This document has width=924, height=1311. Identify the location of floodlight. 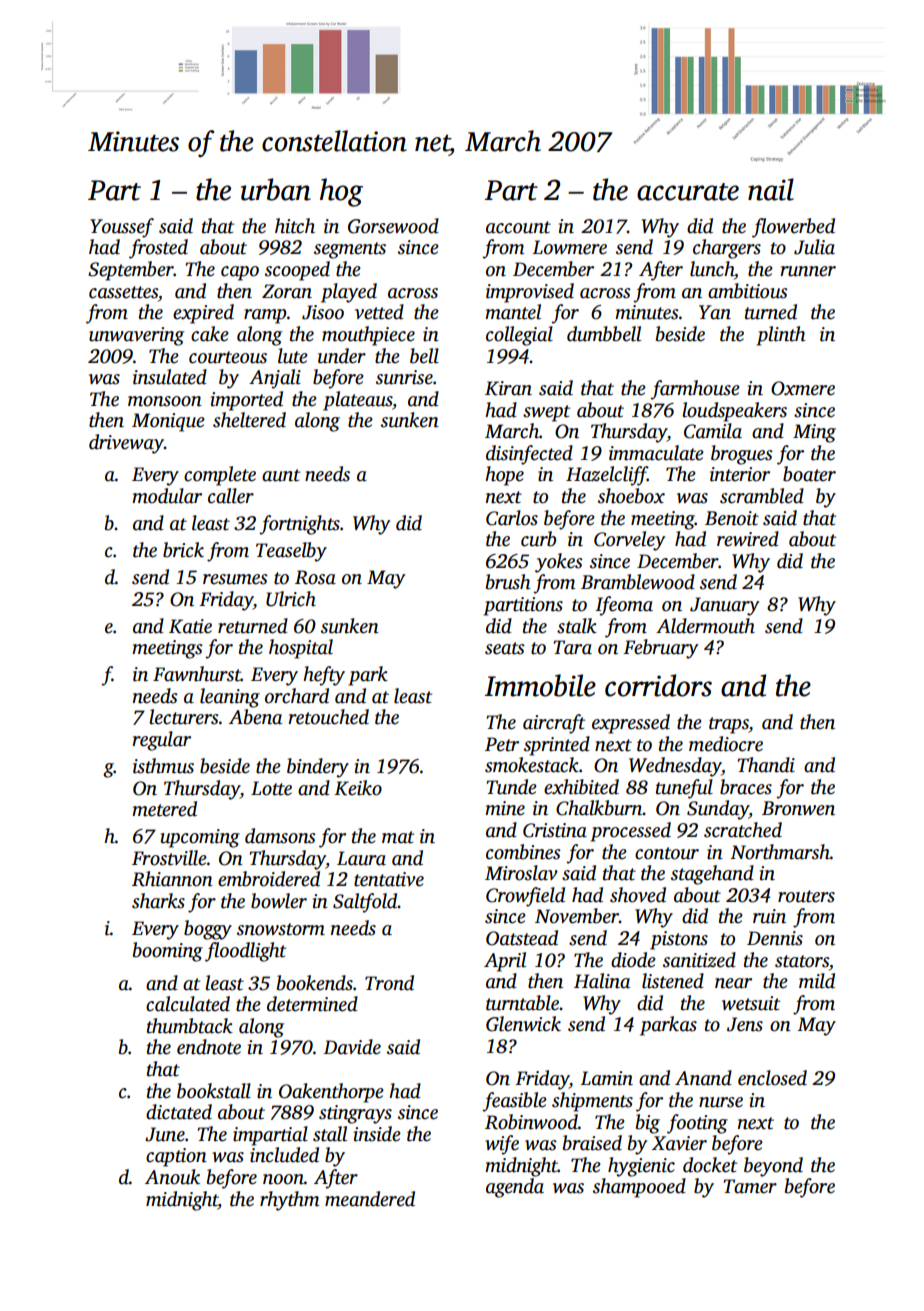
(245, 952).
